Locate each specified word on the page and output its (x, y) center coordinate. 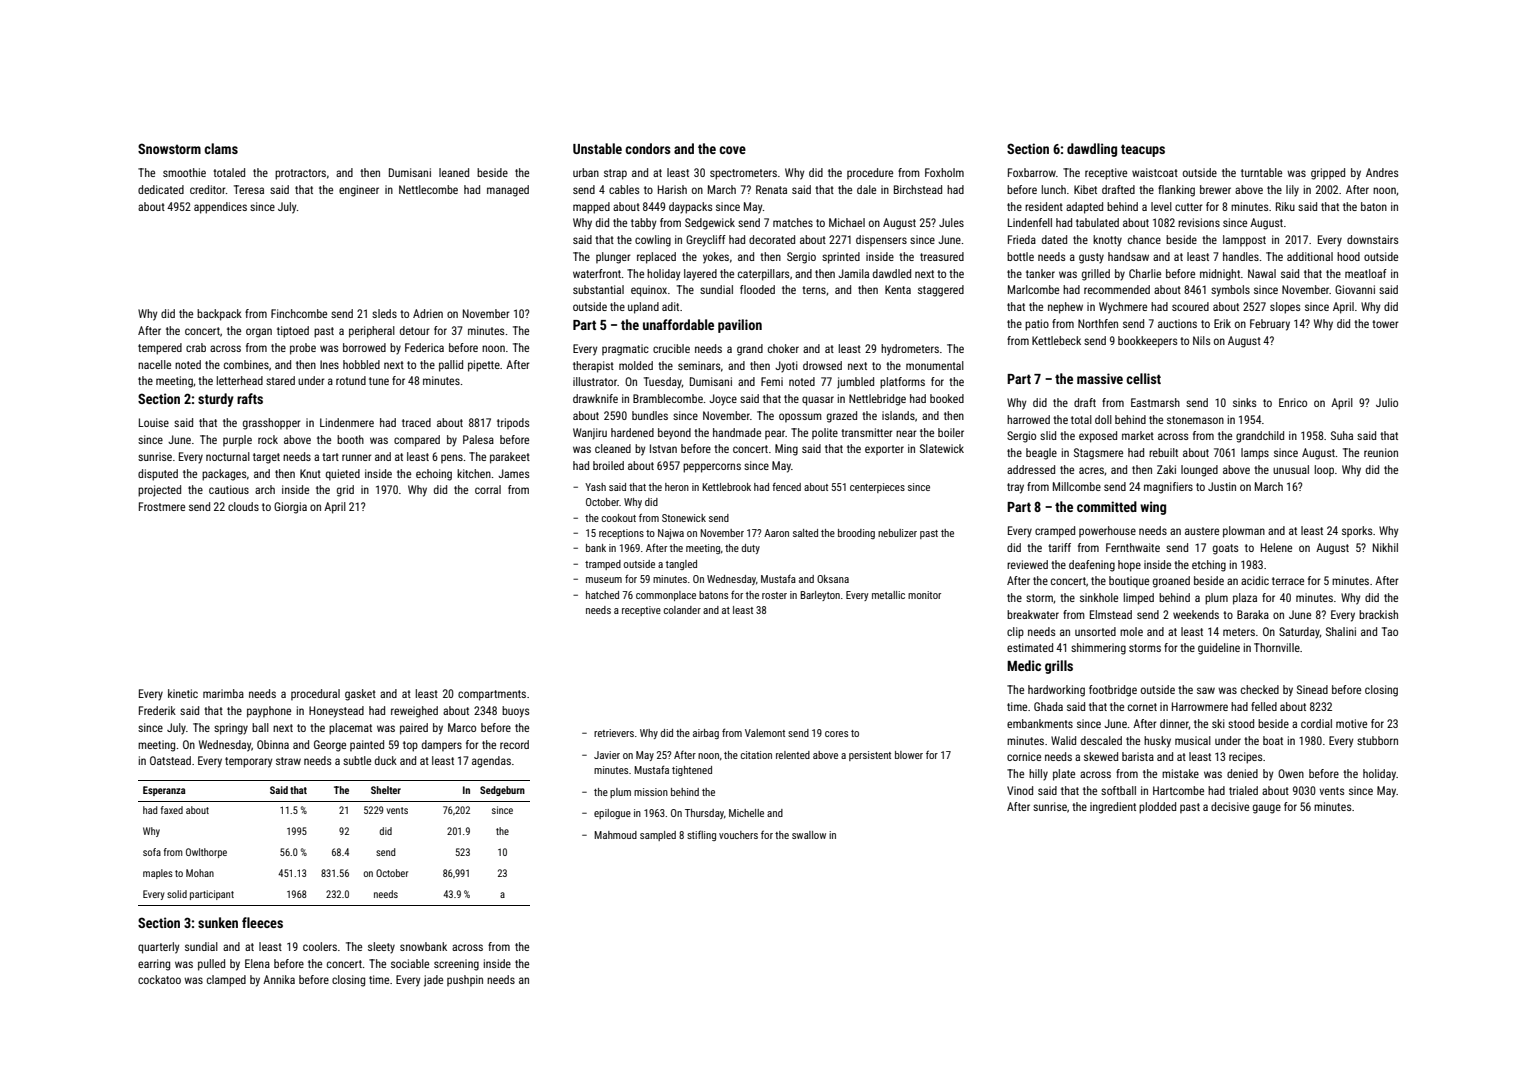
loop (1324, 471)
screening (456, 965)
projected (159, 491)
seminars (699, 365)
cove (732, 150)
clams (221, 148)
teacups (1143, 150)
